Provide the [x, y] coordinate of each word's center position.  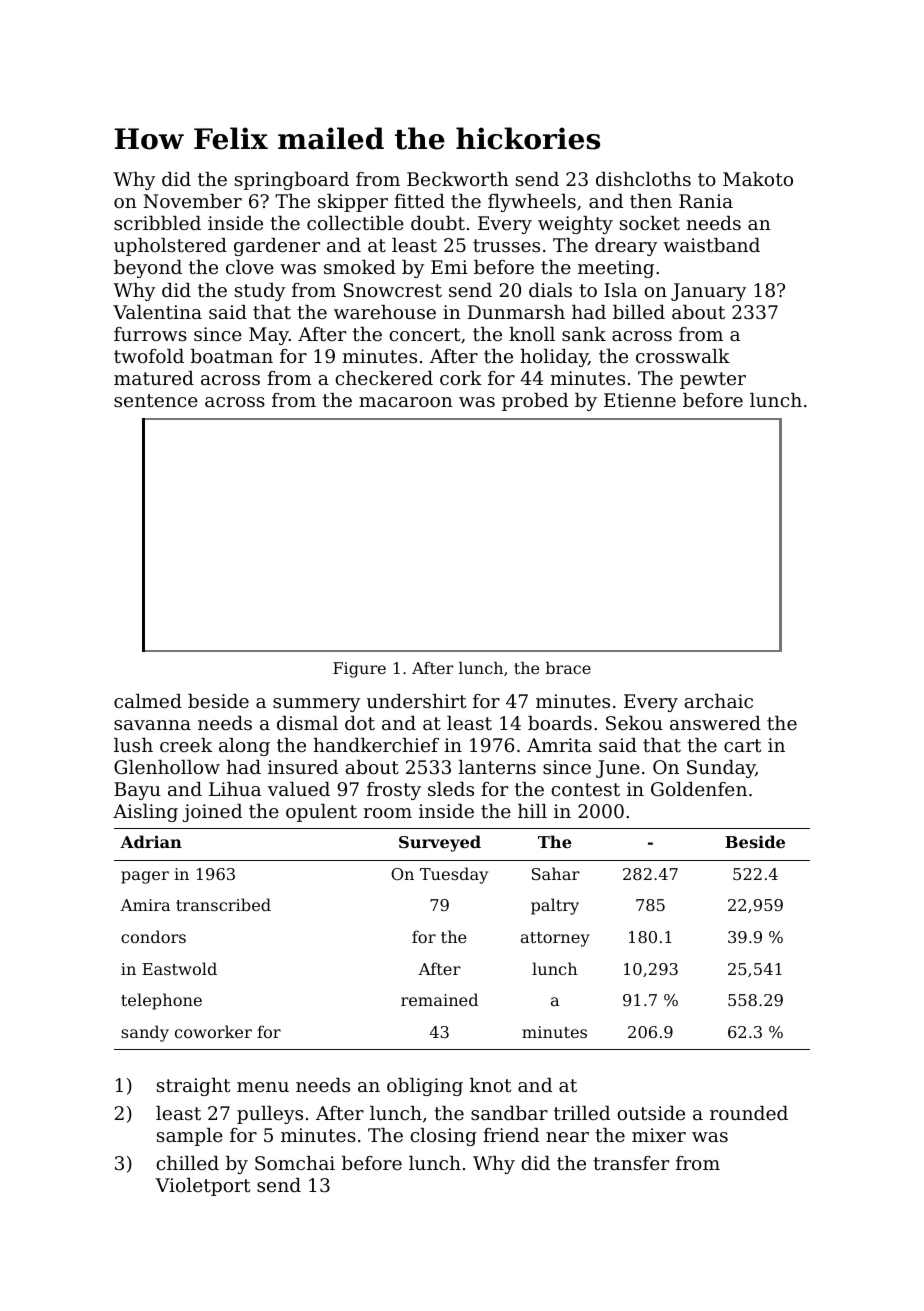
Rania [706, 201]
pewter [713, 380]
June [618, 769]
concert [424, 334]
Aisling [145, 813]
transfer [631, 1163]
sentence [156, 400]
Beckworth [458, 179]
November [192, 201]
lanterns [497, 767]
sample [190, 1137]
